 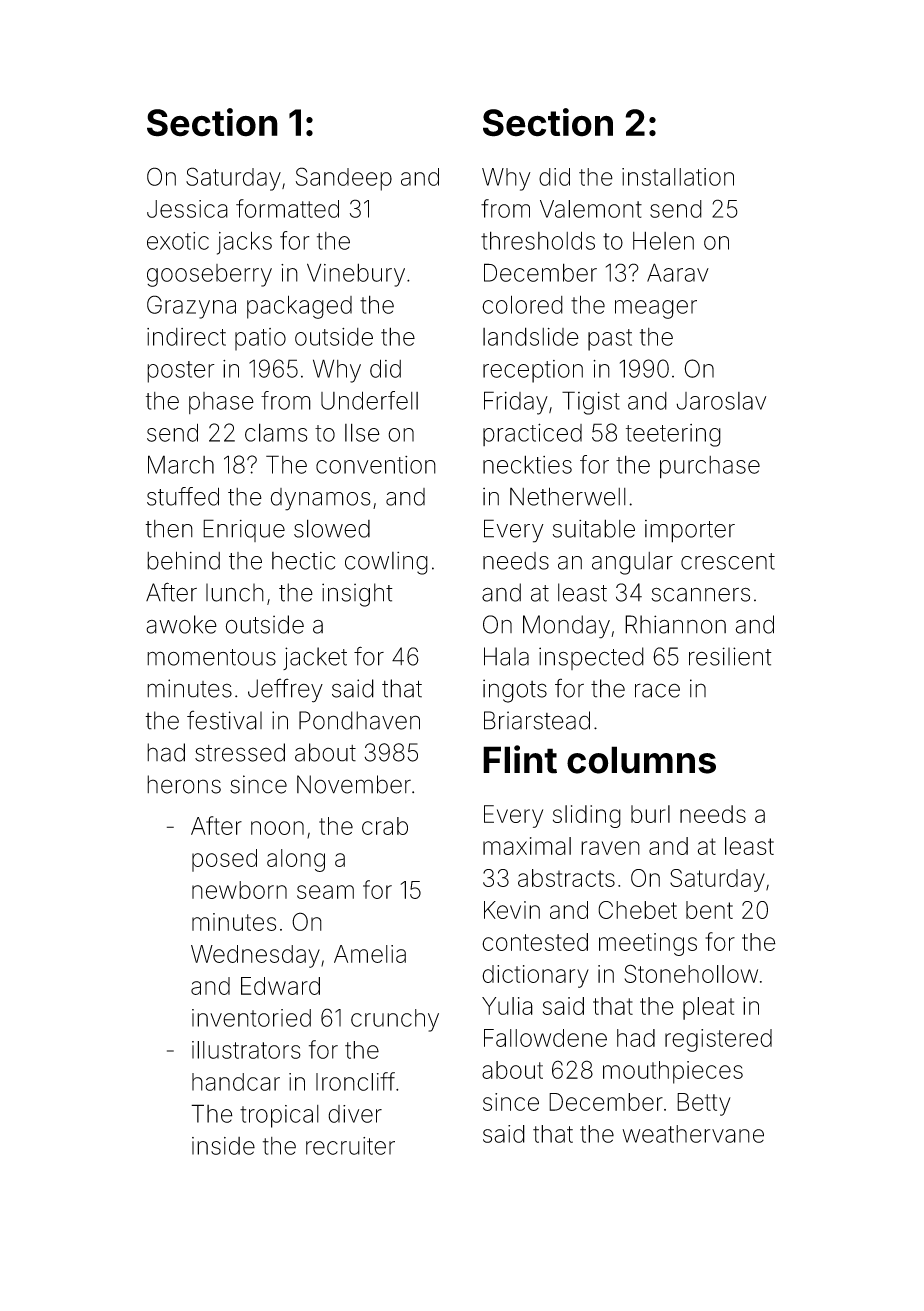 I want to click on Aarav, so click(x=678, y=272).
